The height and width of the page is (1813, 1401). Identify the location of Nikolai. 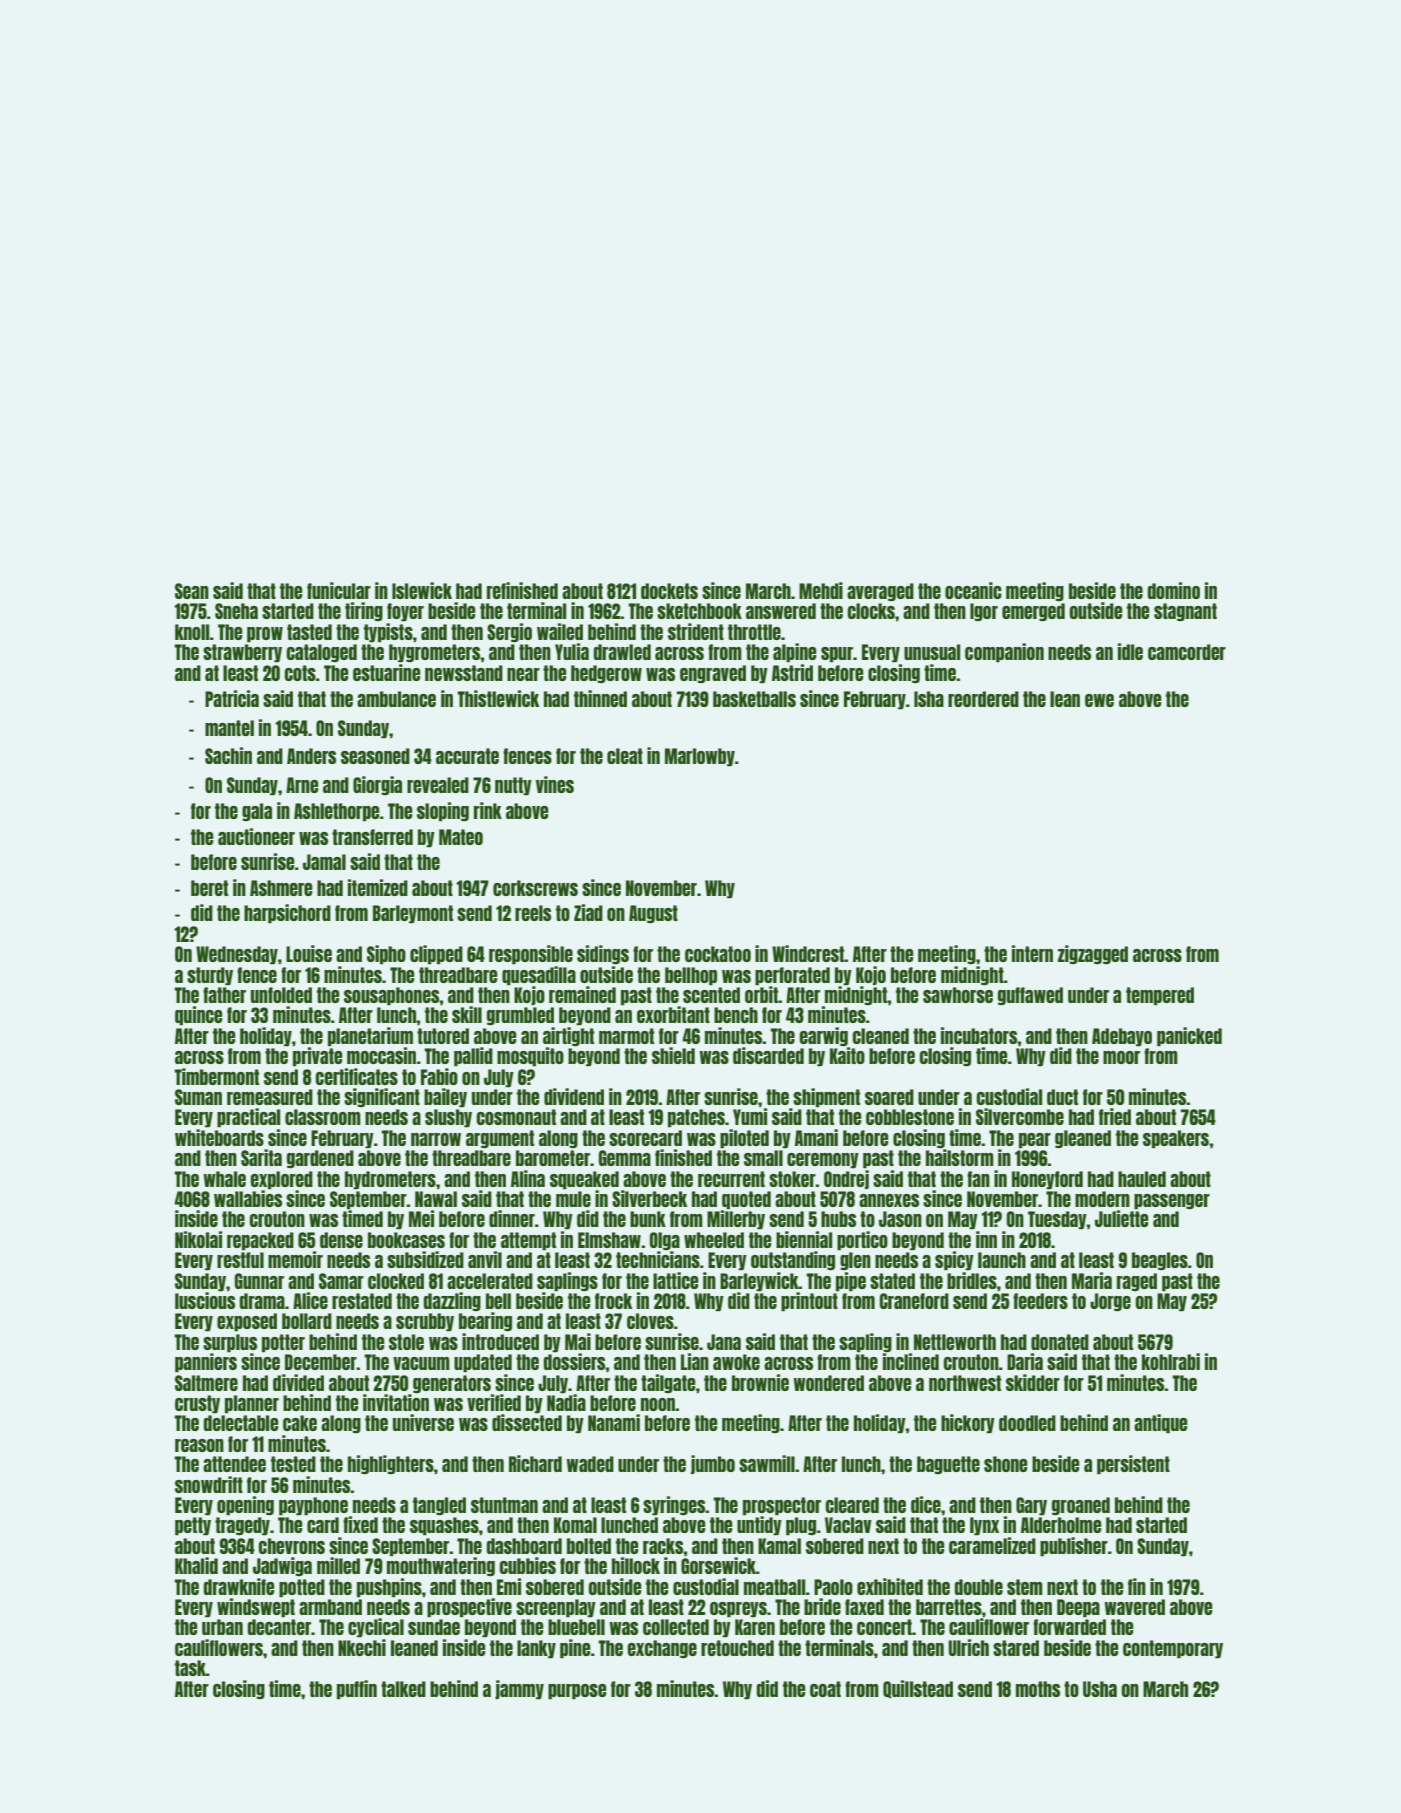
(198, 1239).
